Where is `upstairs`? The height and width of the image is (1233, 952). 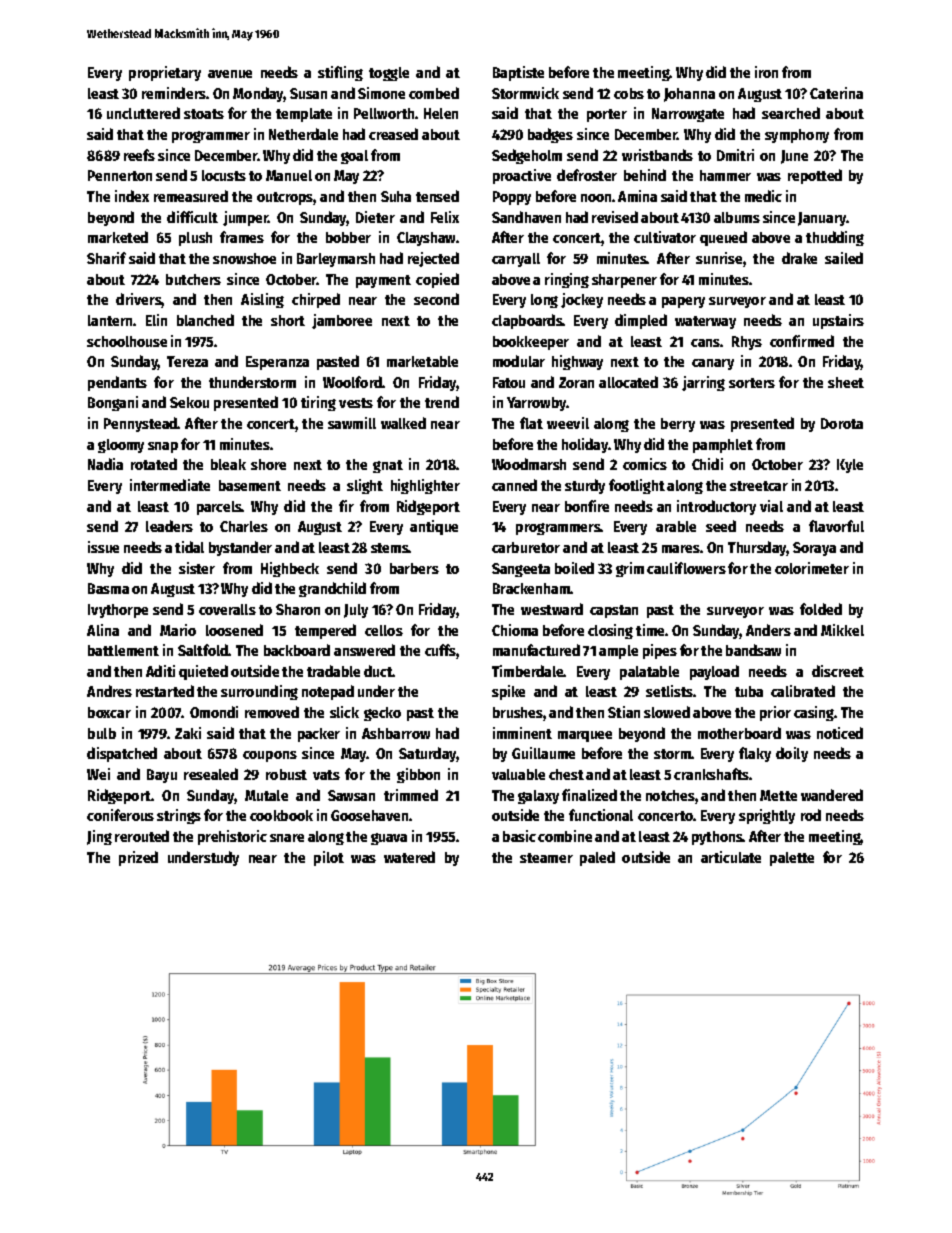
upstairs is located at coordinates (838, 321).
